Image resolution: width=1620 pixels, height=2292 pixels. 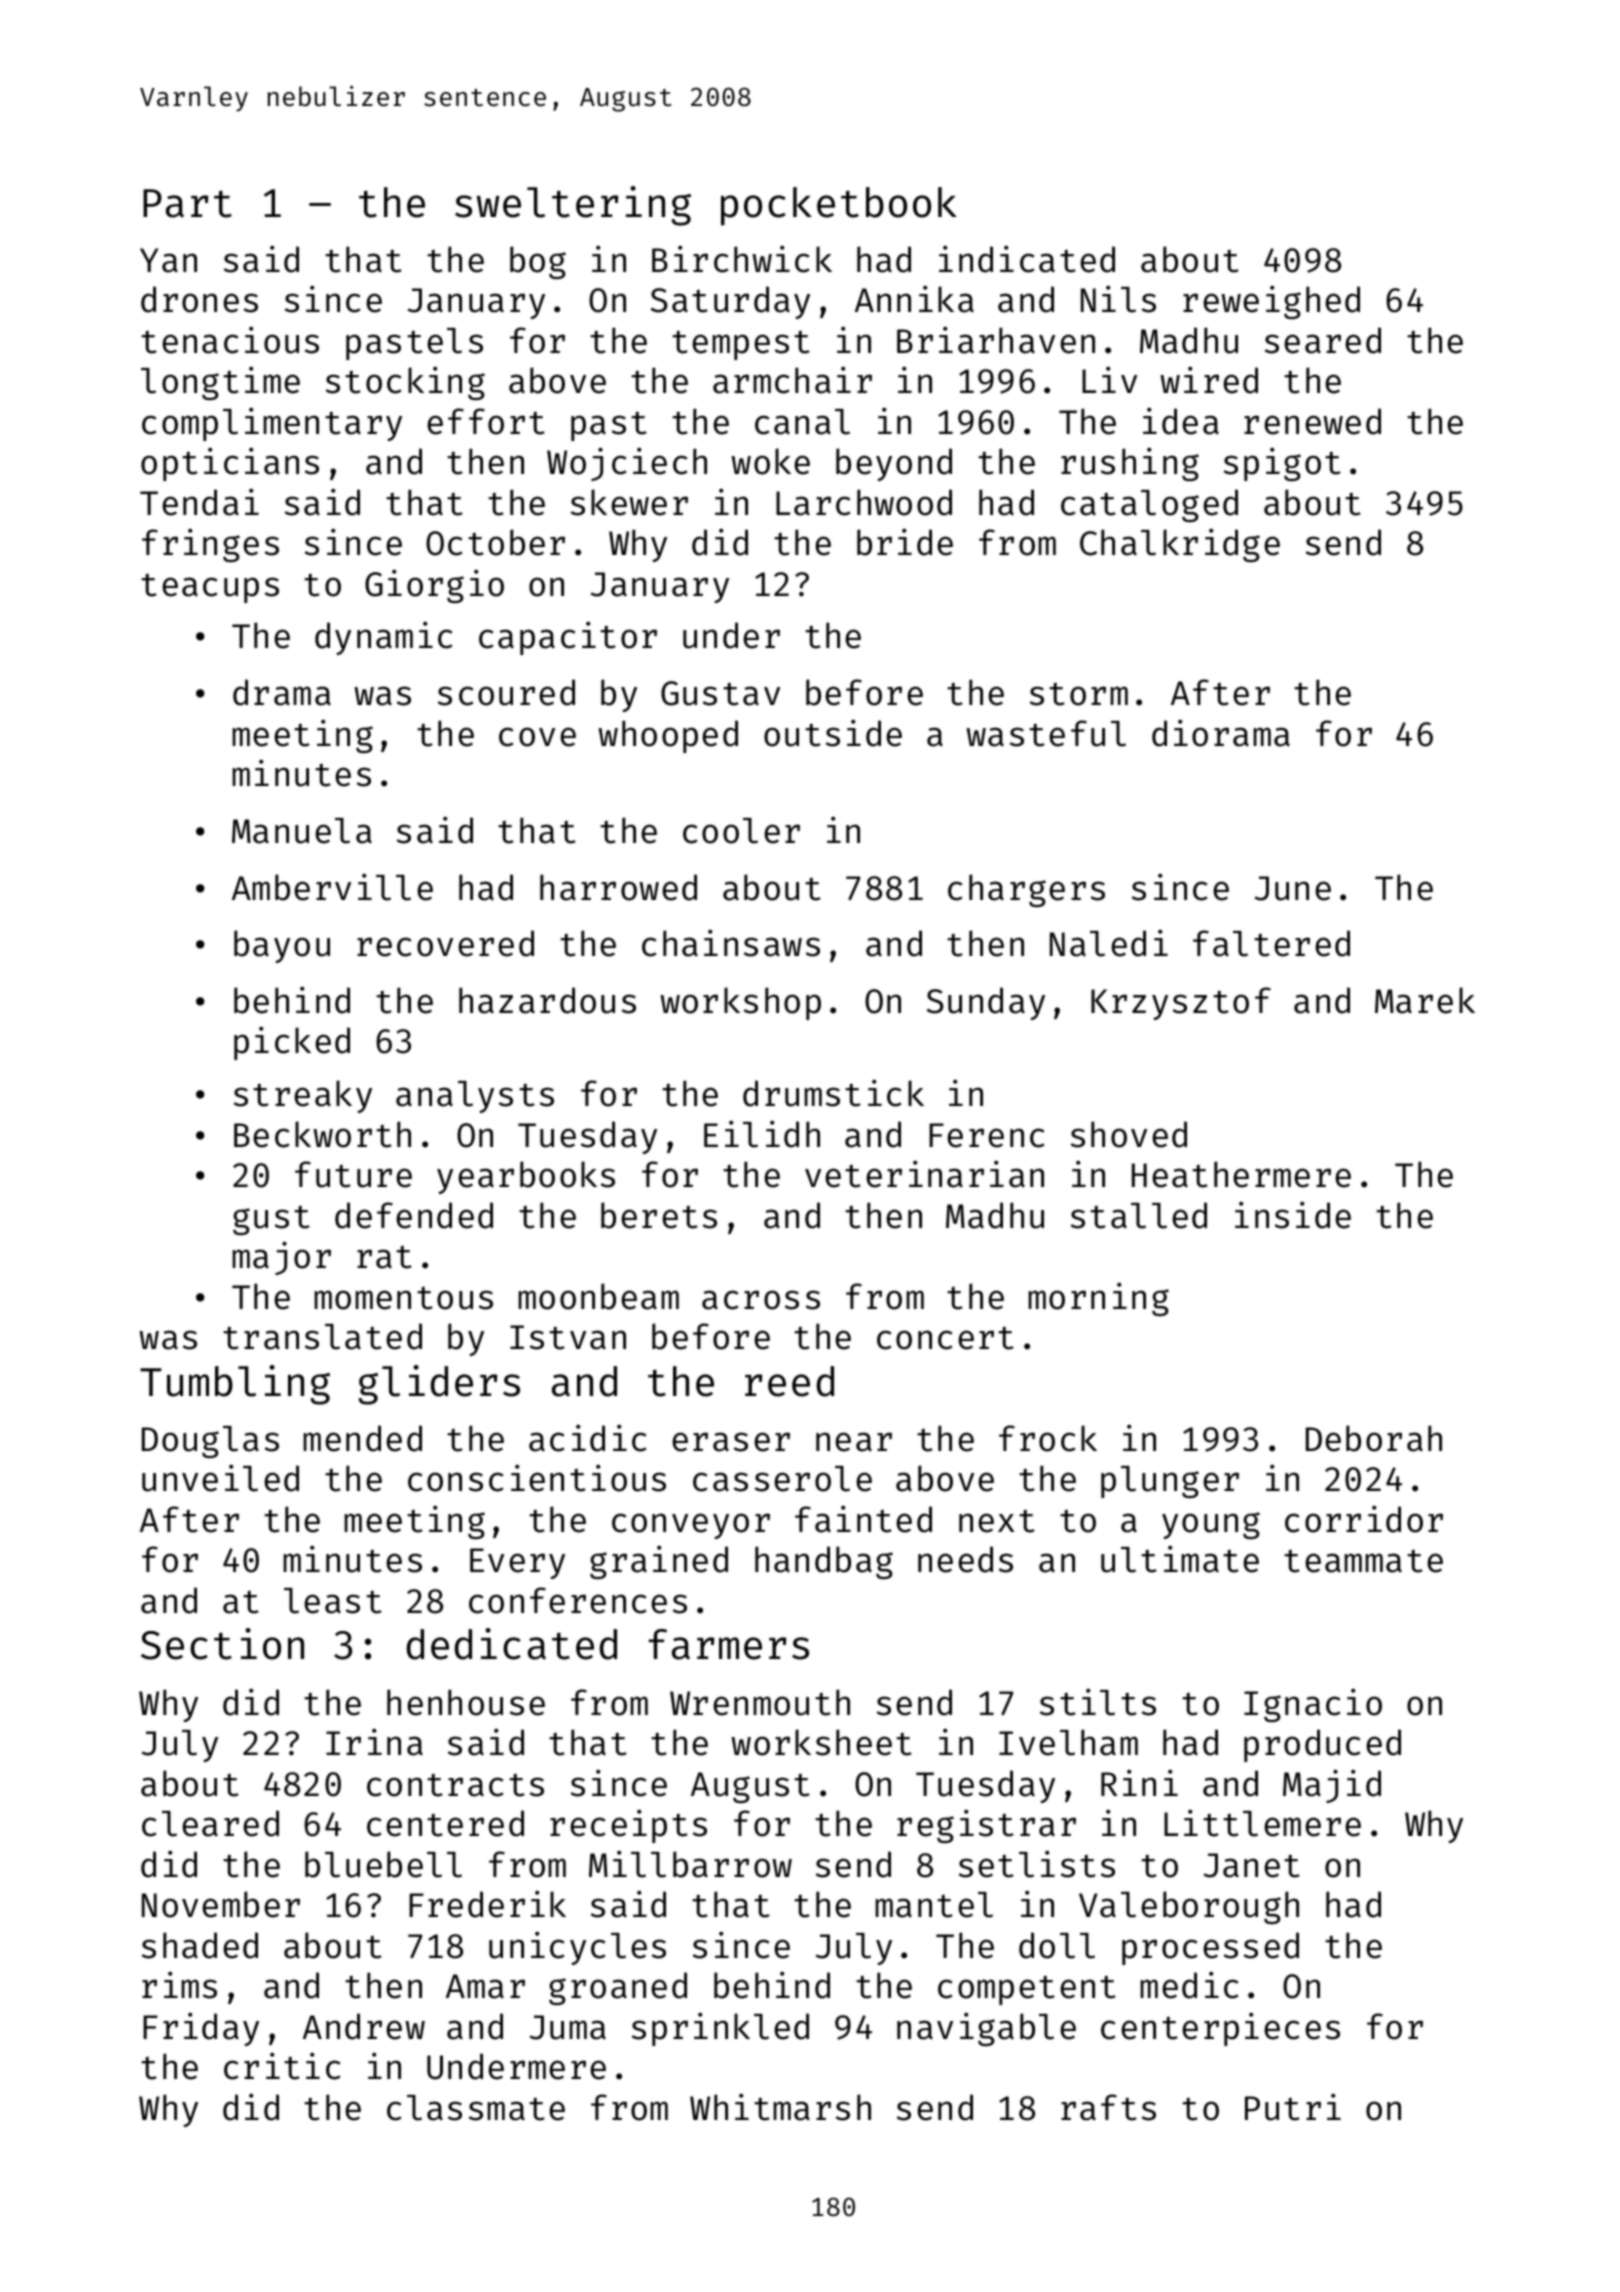 What do you see at coordinates (1282, 464) in the document?
I see `spigot` at bounding box center [1282, 464].
